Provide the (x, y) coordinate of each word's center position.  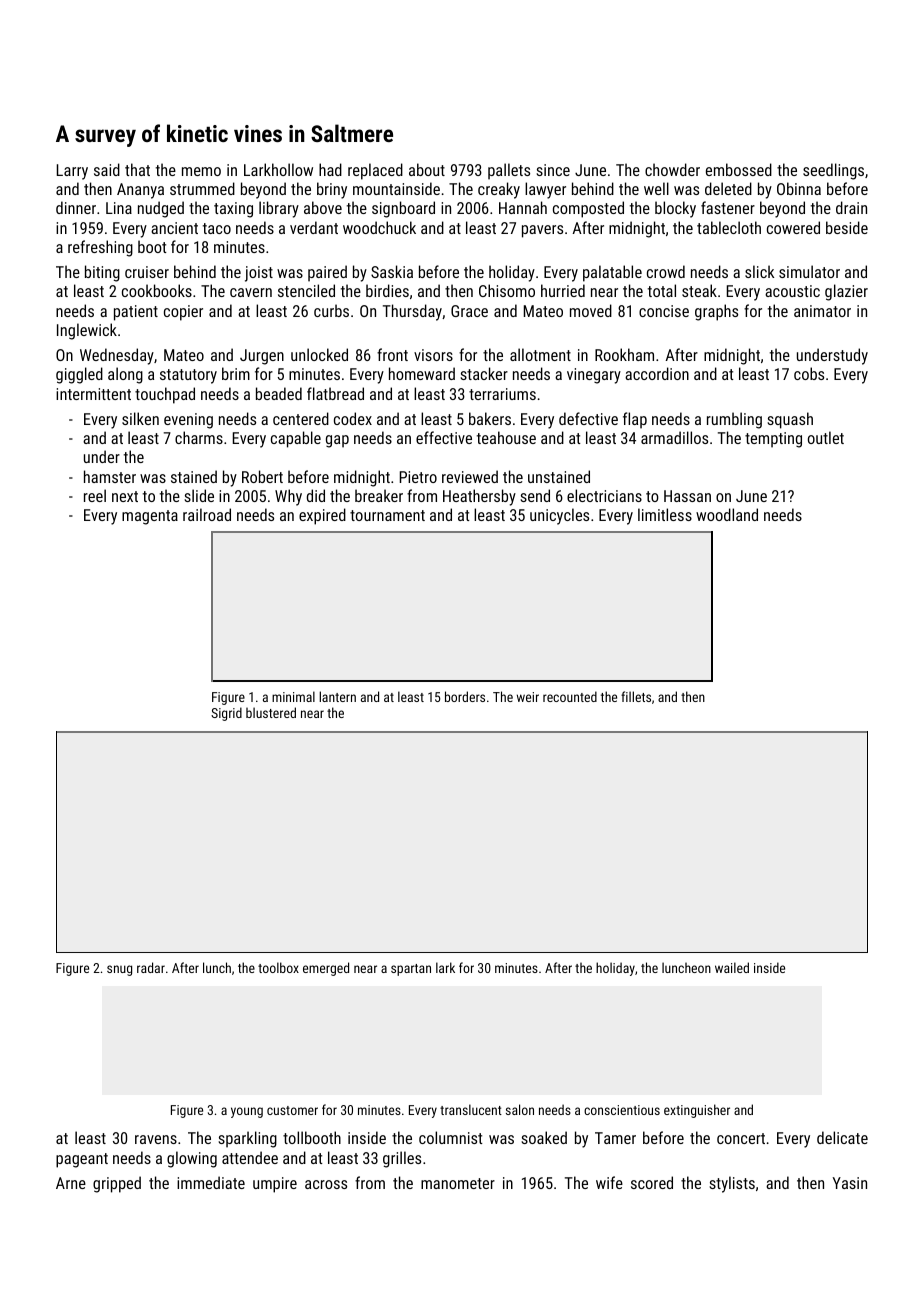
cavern (251, 292)
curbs (331, 310)
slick (759, 271)
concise (664, 311)
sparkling (247, 1139)
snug (119, 970)
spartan (411, 970)
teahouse (506, 437)
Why (288, 497)
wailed (732, 967)
